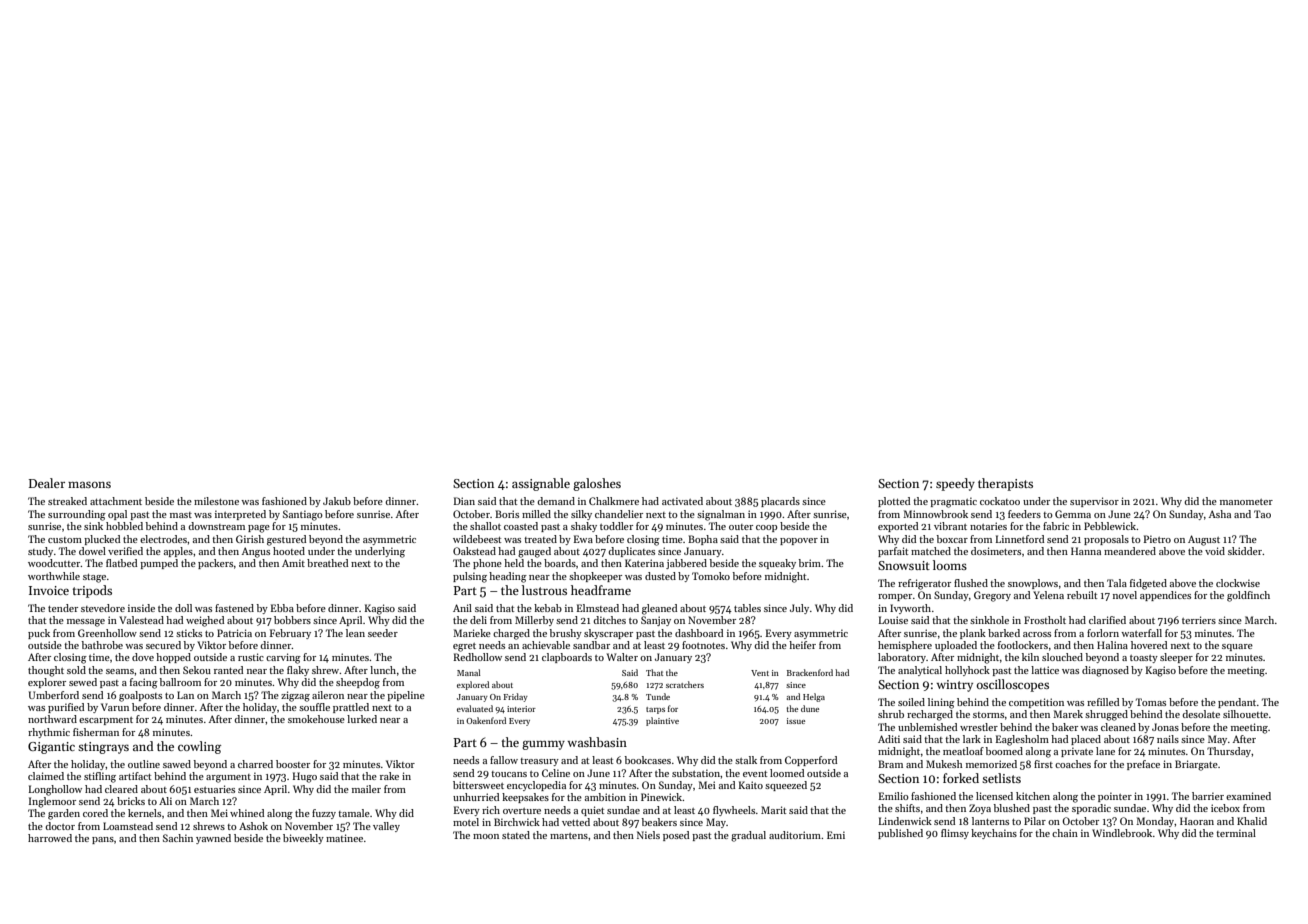  I want to click on activated, so click(682, 501).
